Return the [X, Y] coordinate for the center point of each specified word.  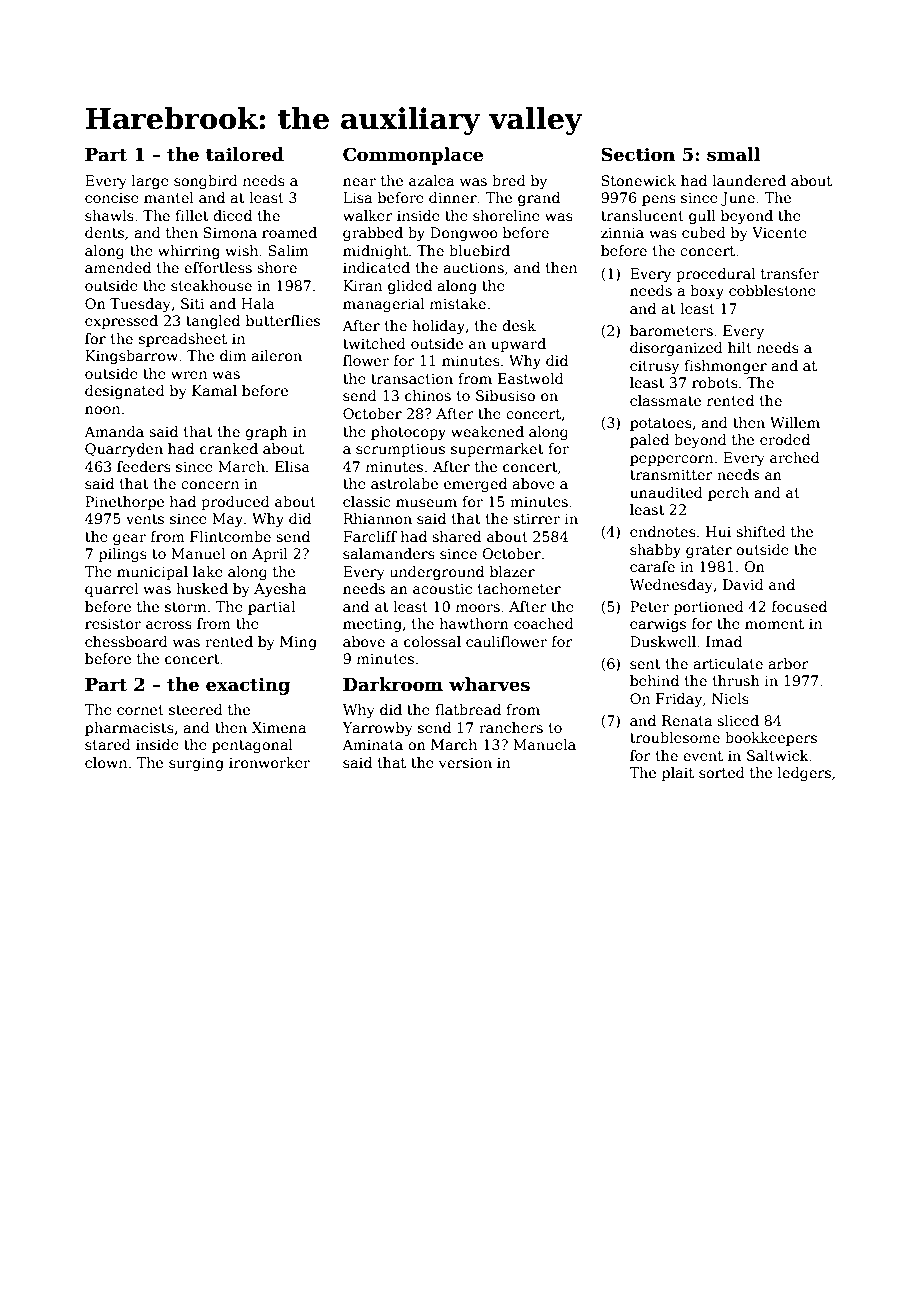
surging [196, 764]
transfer [790, 273]
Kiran [362, 285]
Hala [258, 303]
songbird [206, 182]
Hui [718, 531]
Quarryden [124, 450]
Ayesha [280, 590]
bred [509, 180]
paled [649, 441]
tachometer [519, 588]
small [733, 154]
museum [426, 503]
